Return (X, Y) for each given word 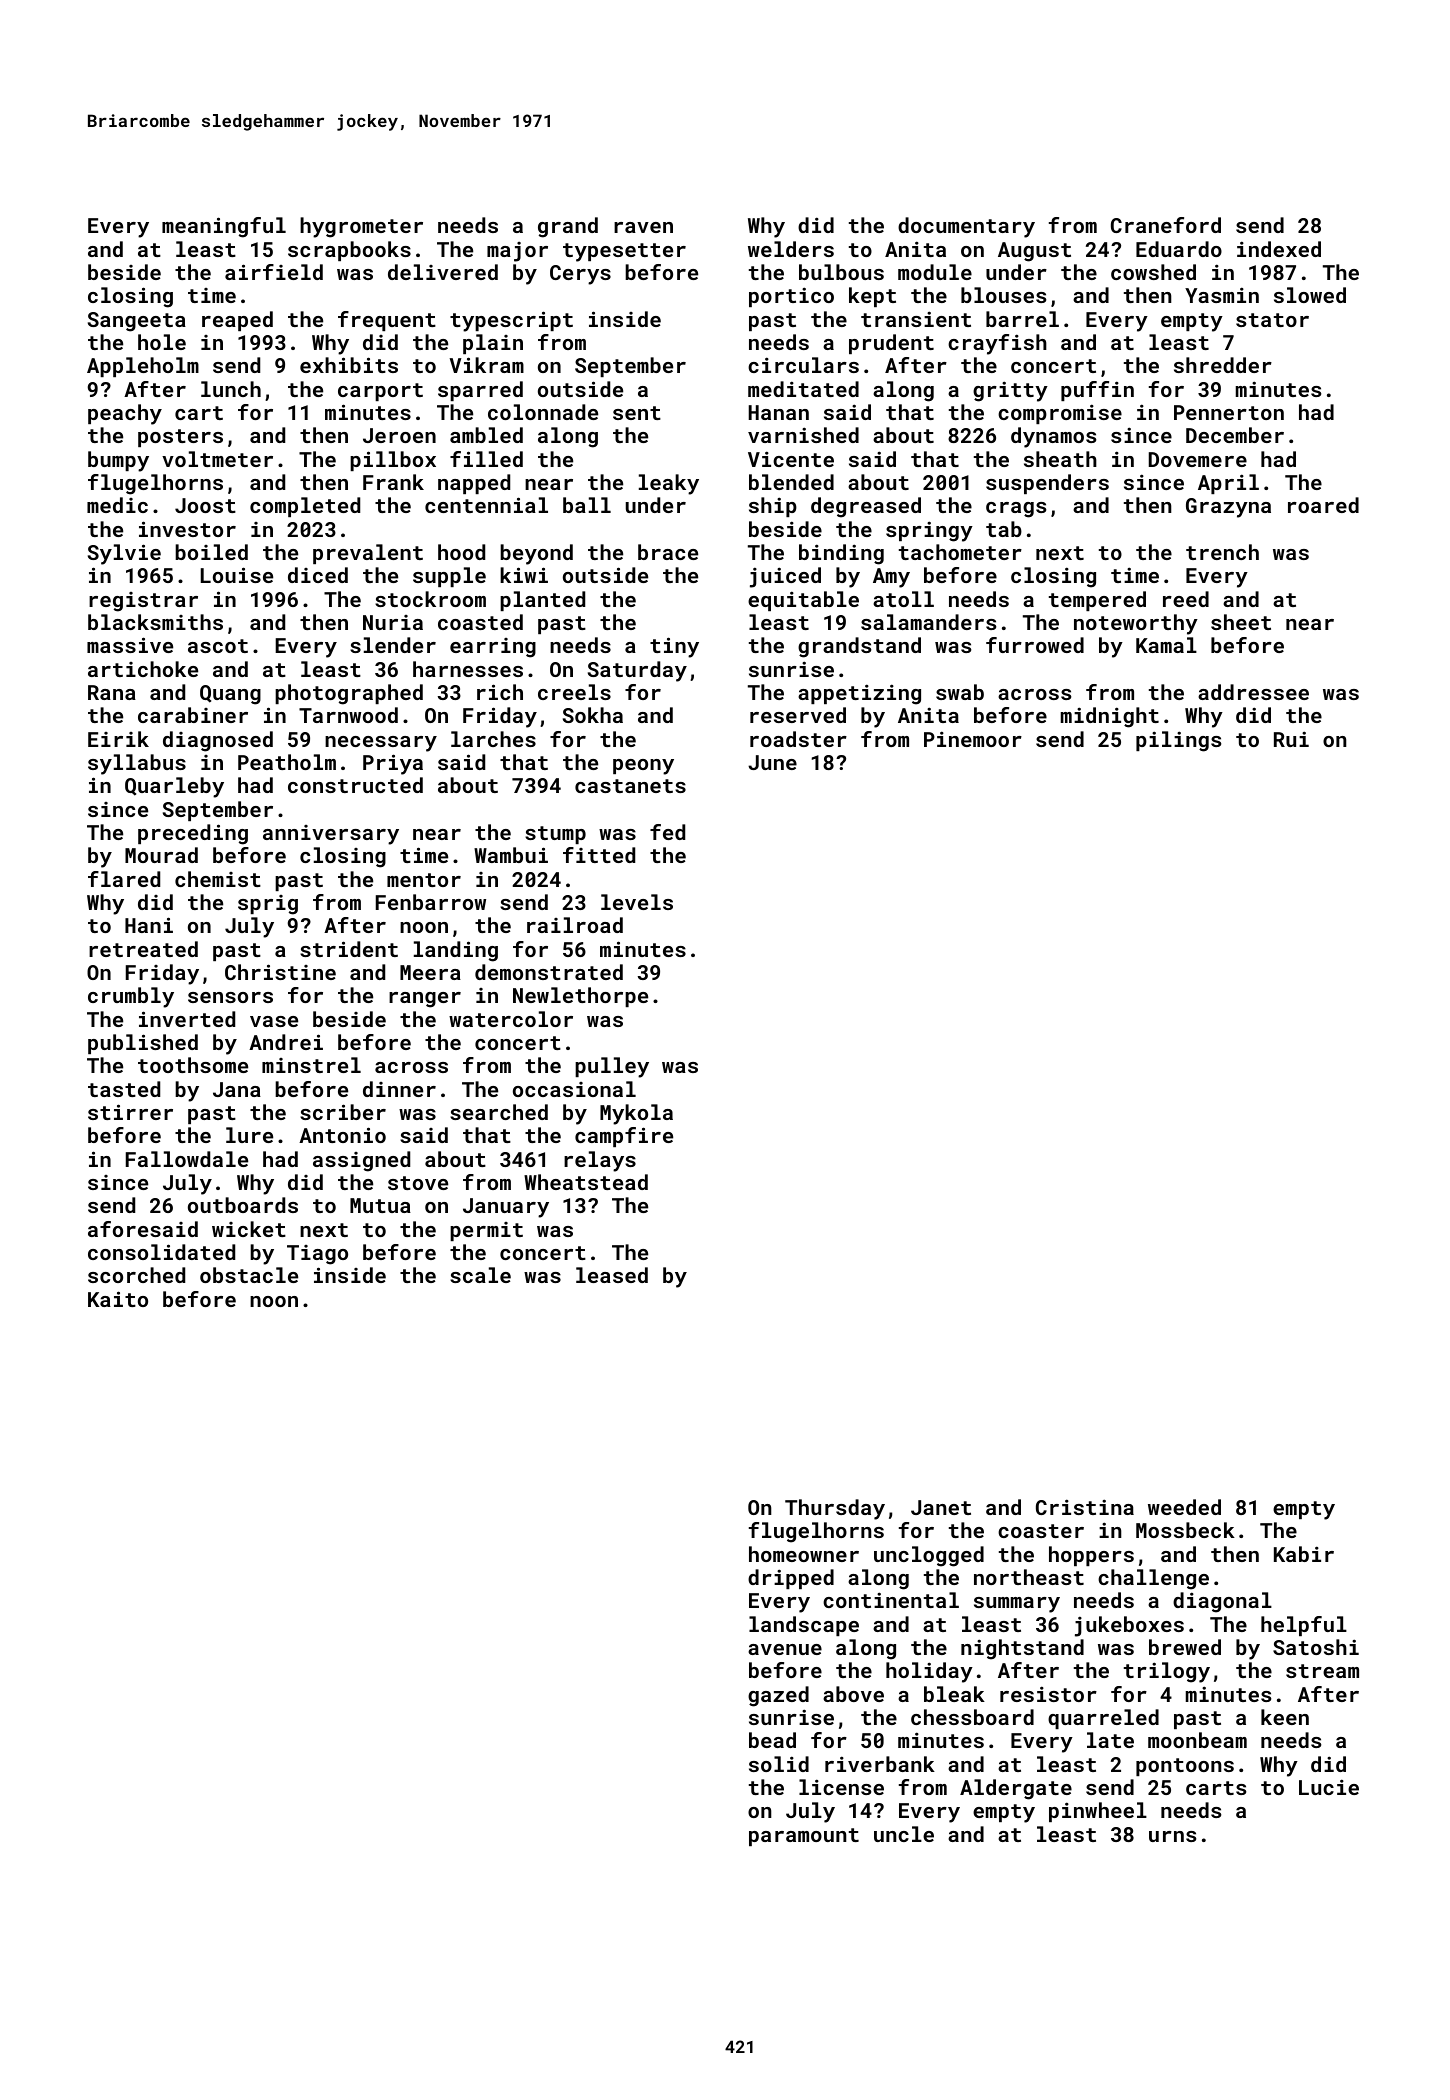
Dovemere (1198, 459)
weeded (1184, 1507)
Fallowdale (187, 1159)
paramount (804, 1837)
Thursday (835, 1509)
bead (772, 1740)
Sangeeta (137, 322)
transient (916, 319)
